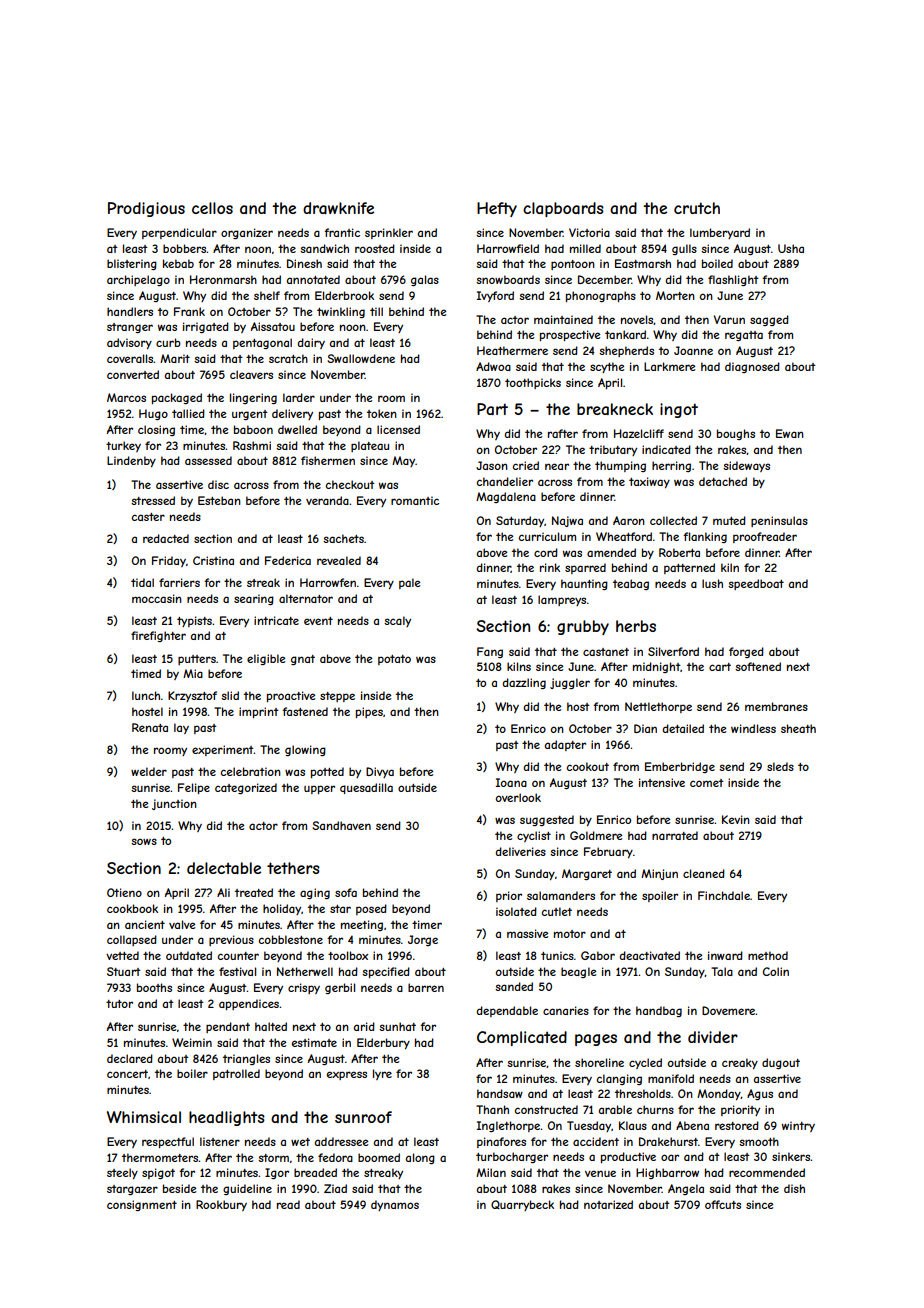 The height and width of the screenshot is (1308, 924). What do you see at coordinates (189, 955) in the screenshot?
I see `outdated` at bounding box center [189, 955].
